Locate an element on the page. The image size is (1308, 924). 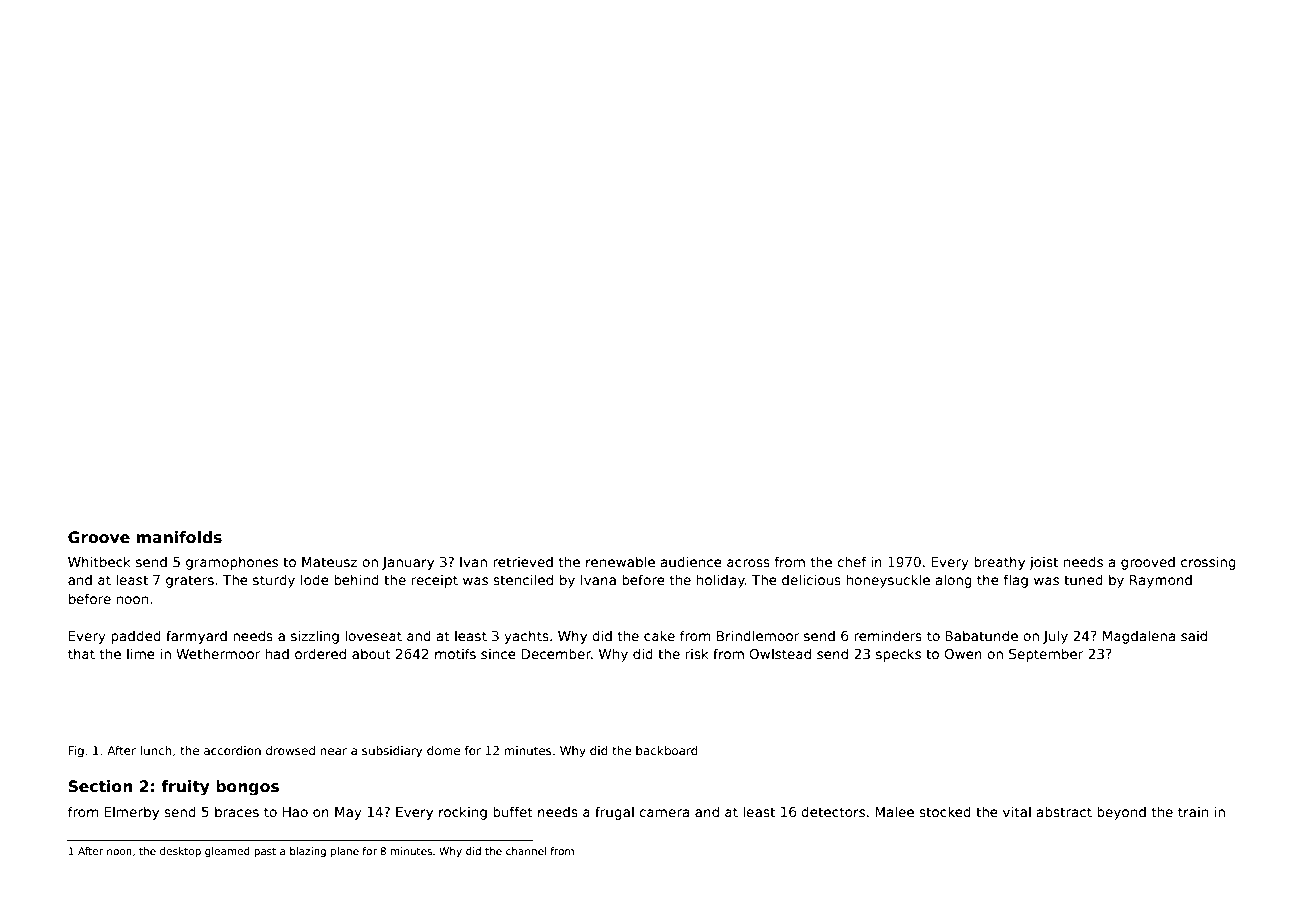
specks is located at coordinates (898, 655).
